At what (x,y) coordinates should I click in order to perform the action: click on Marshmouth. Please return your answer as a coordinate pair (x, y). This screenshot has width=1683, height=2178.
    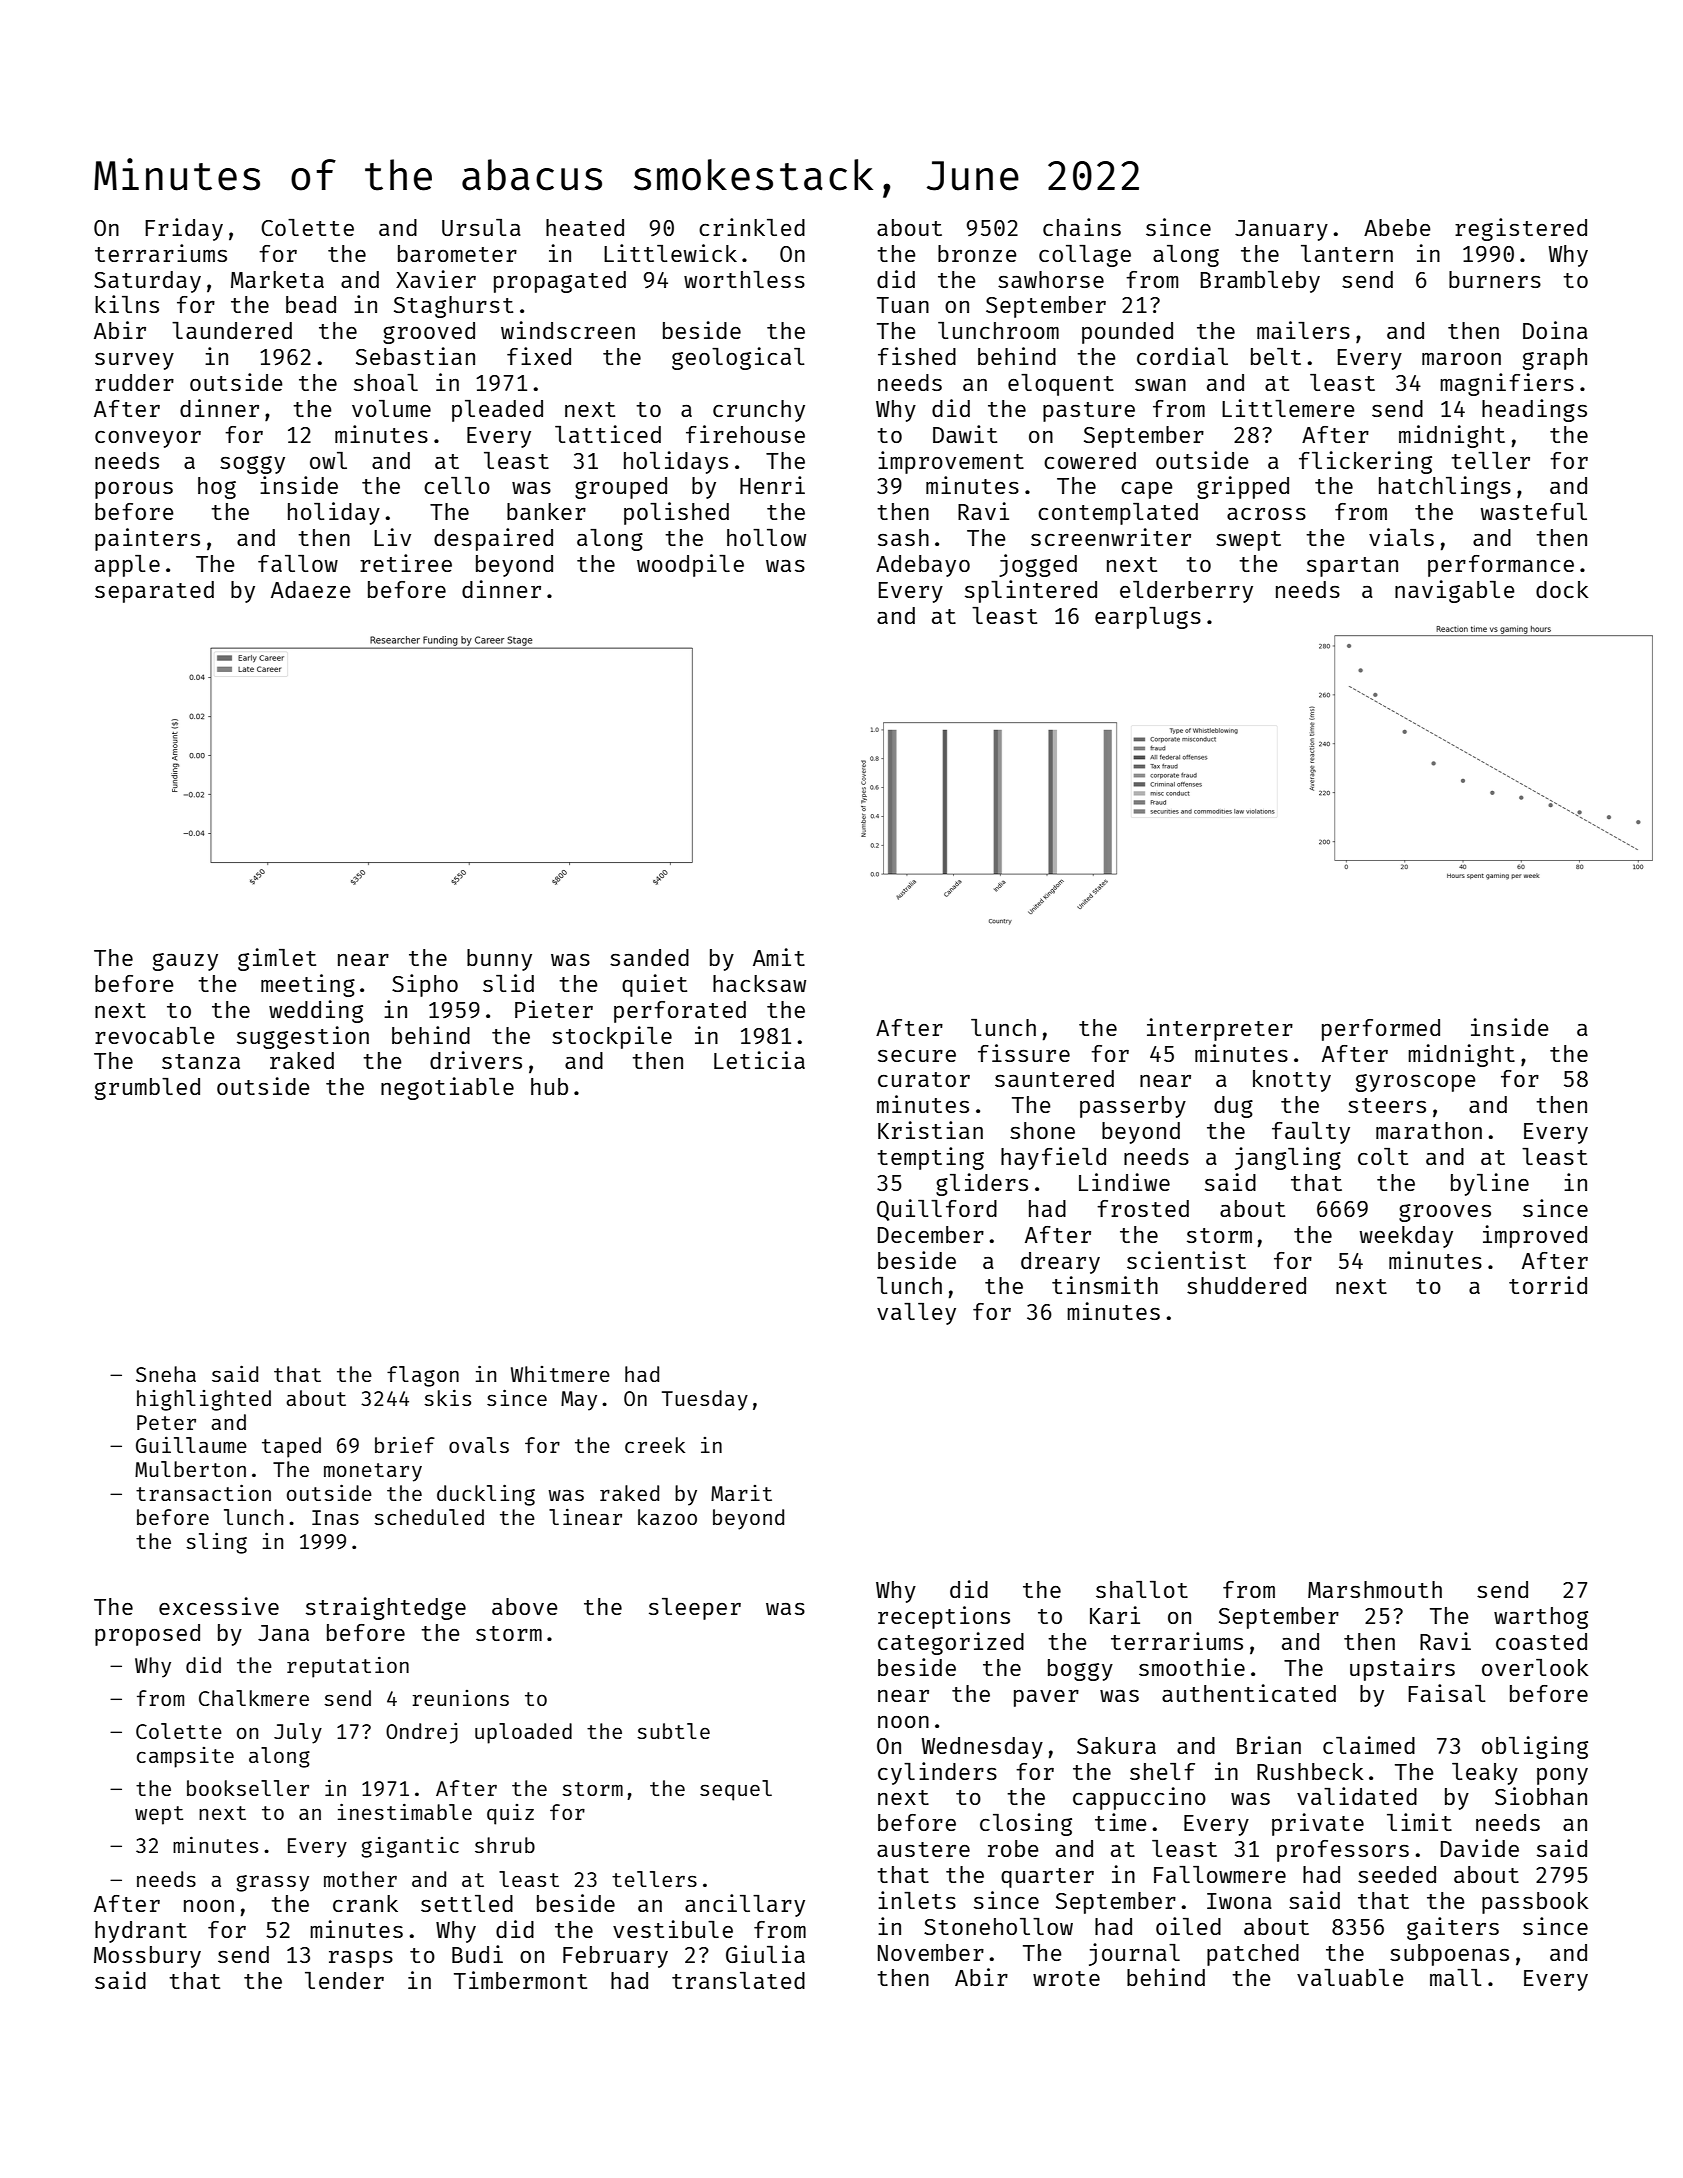
    Looking at the image, I should click on (1375, 1589).
